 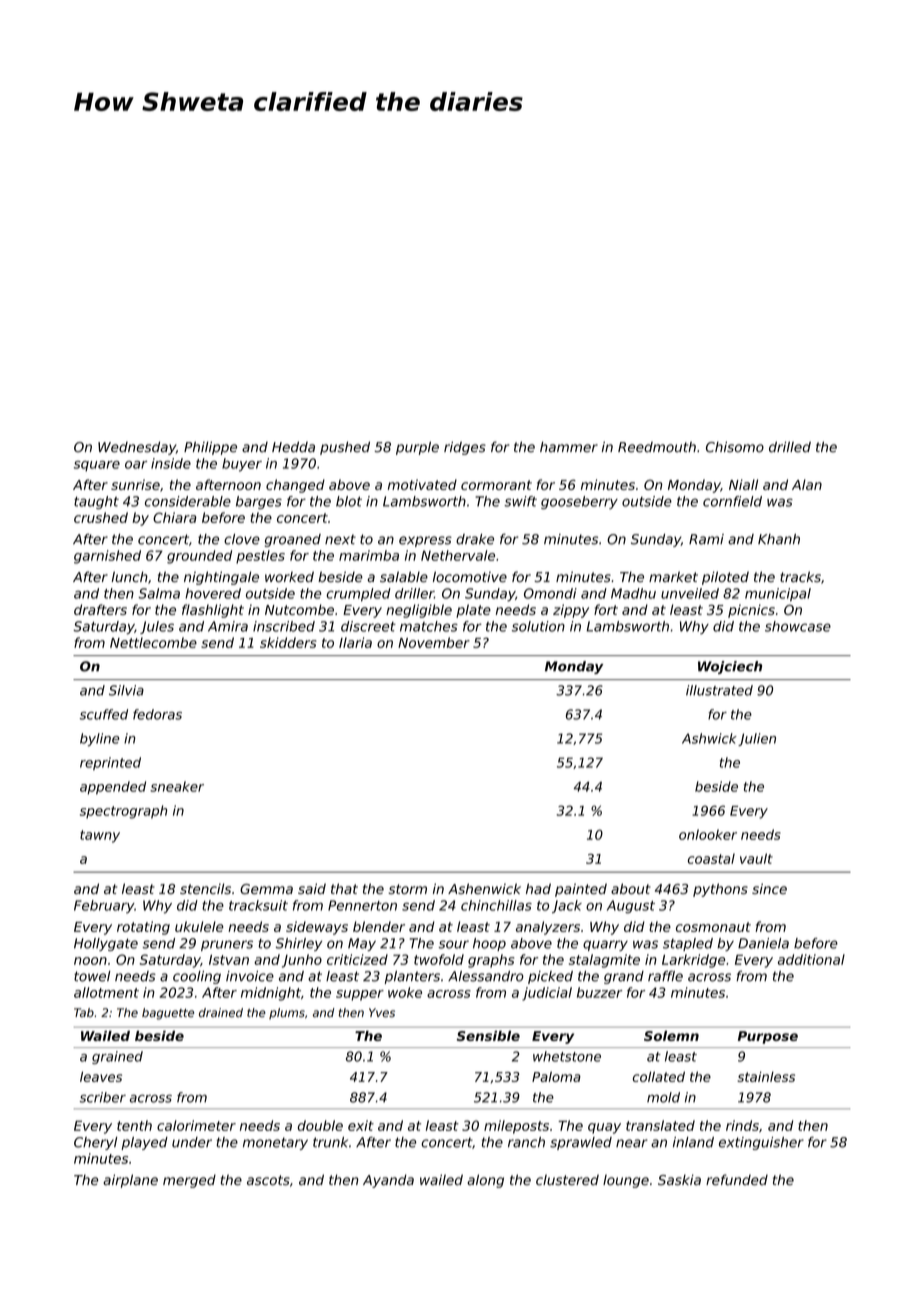 What do you see at coordinates (743, 484) in the screenshot?
I see `Niall` at bounding box center [743, 484].
